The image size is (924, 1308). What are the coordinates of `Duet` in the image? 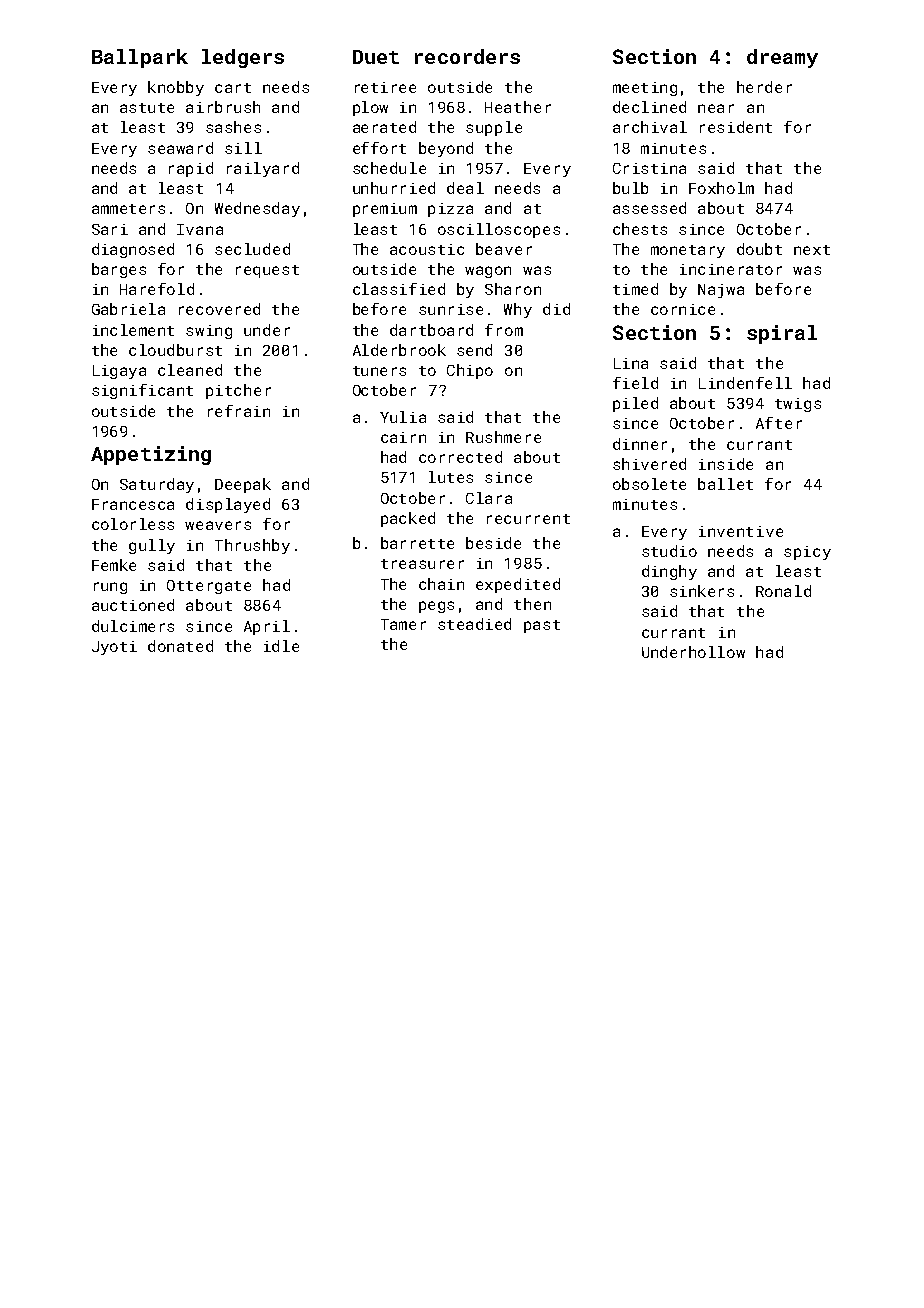 It's located at (376, 57).
